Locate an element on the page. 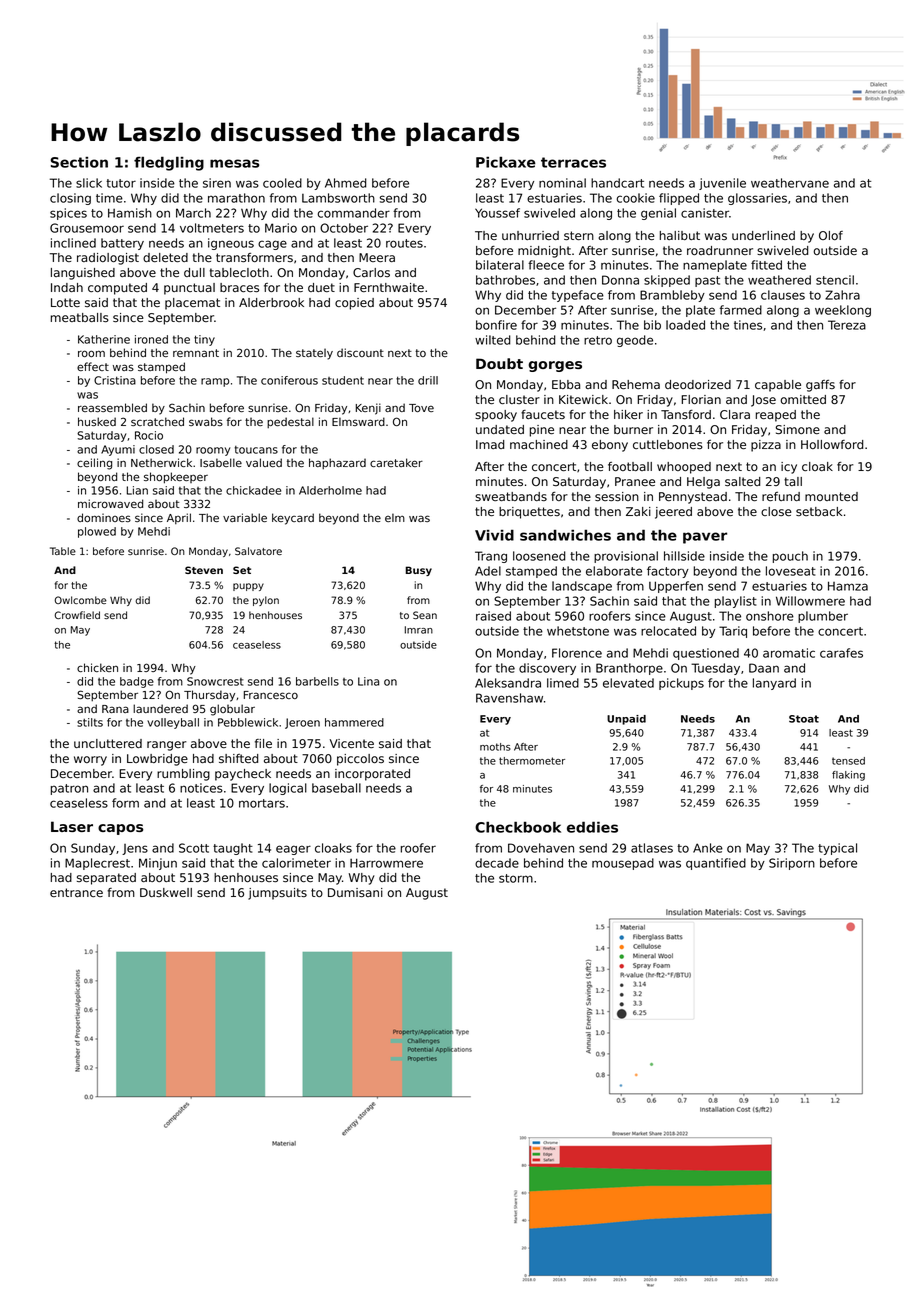 This image has width=924, height=1308. Katherine is located at coordinates (104, 339).
